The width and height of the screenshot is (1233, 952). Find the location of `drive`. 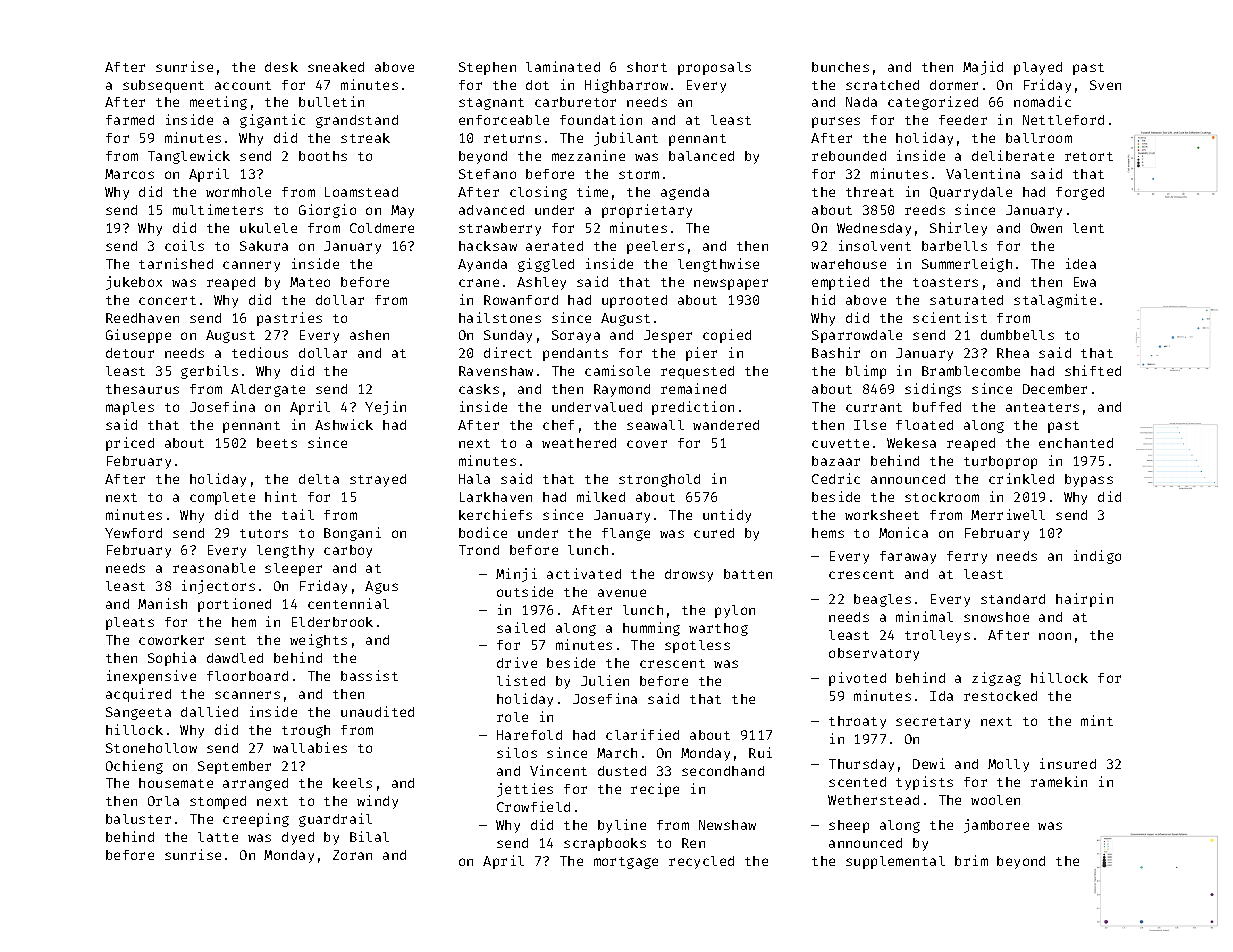

drive is located at coordinates (517, 662).
